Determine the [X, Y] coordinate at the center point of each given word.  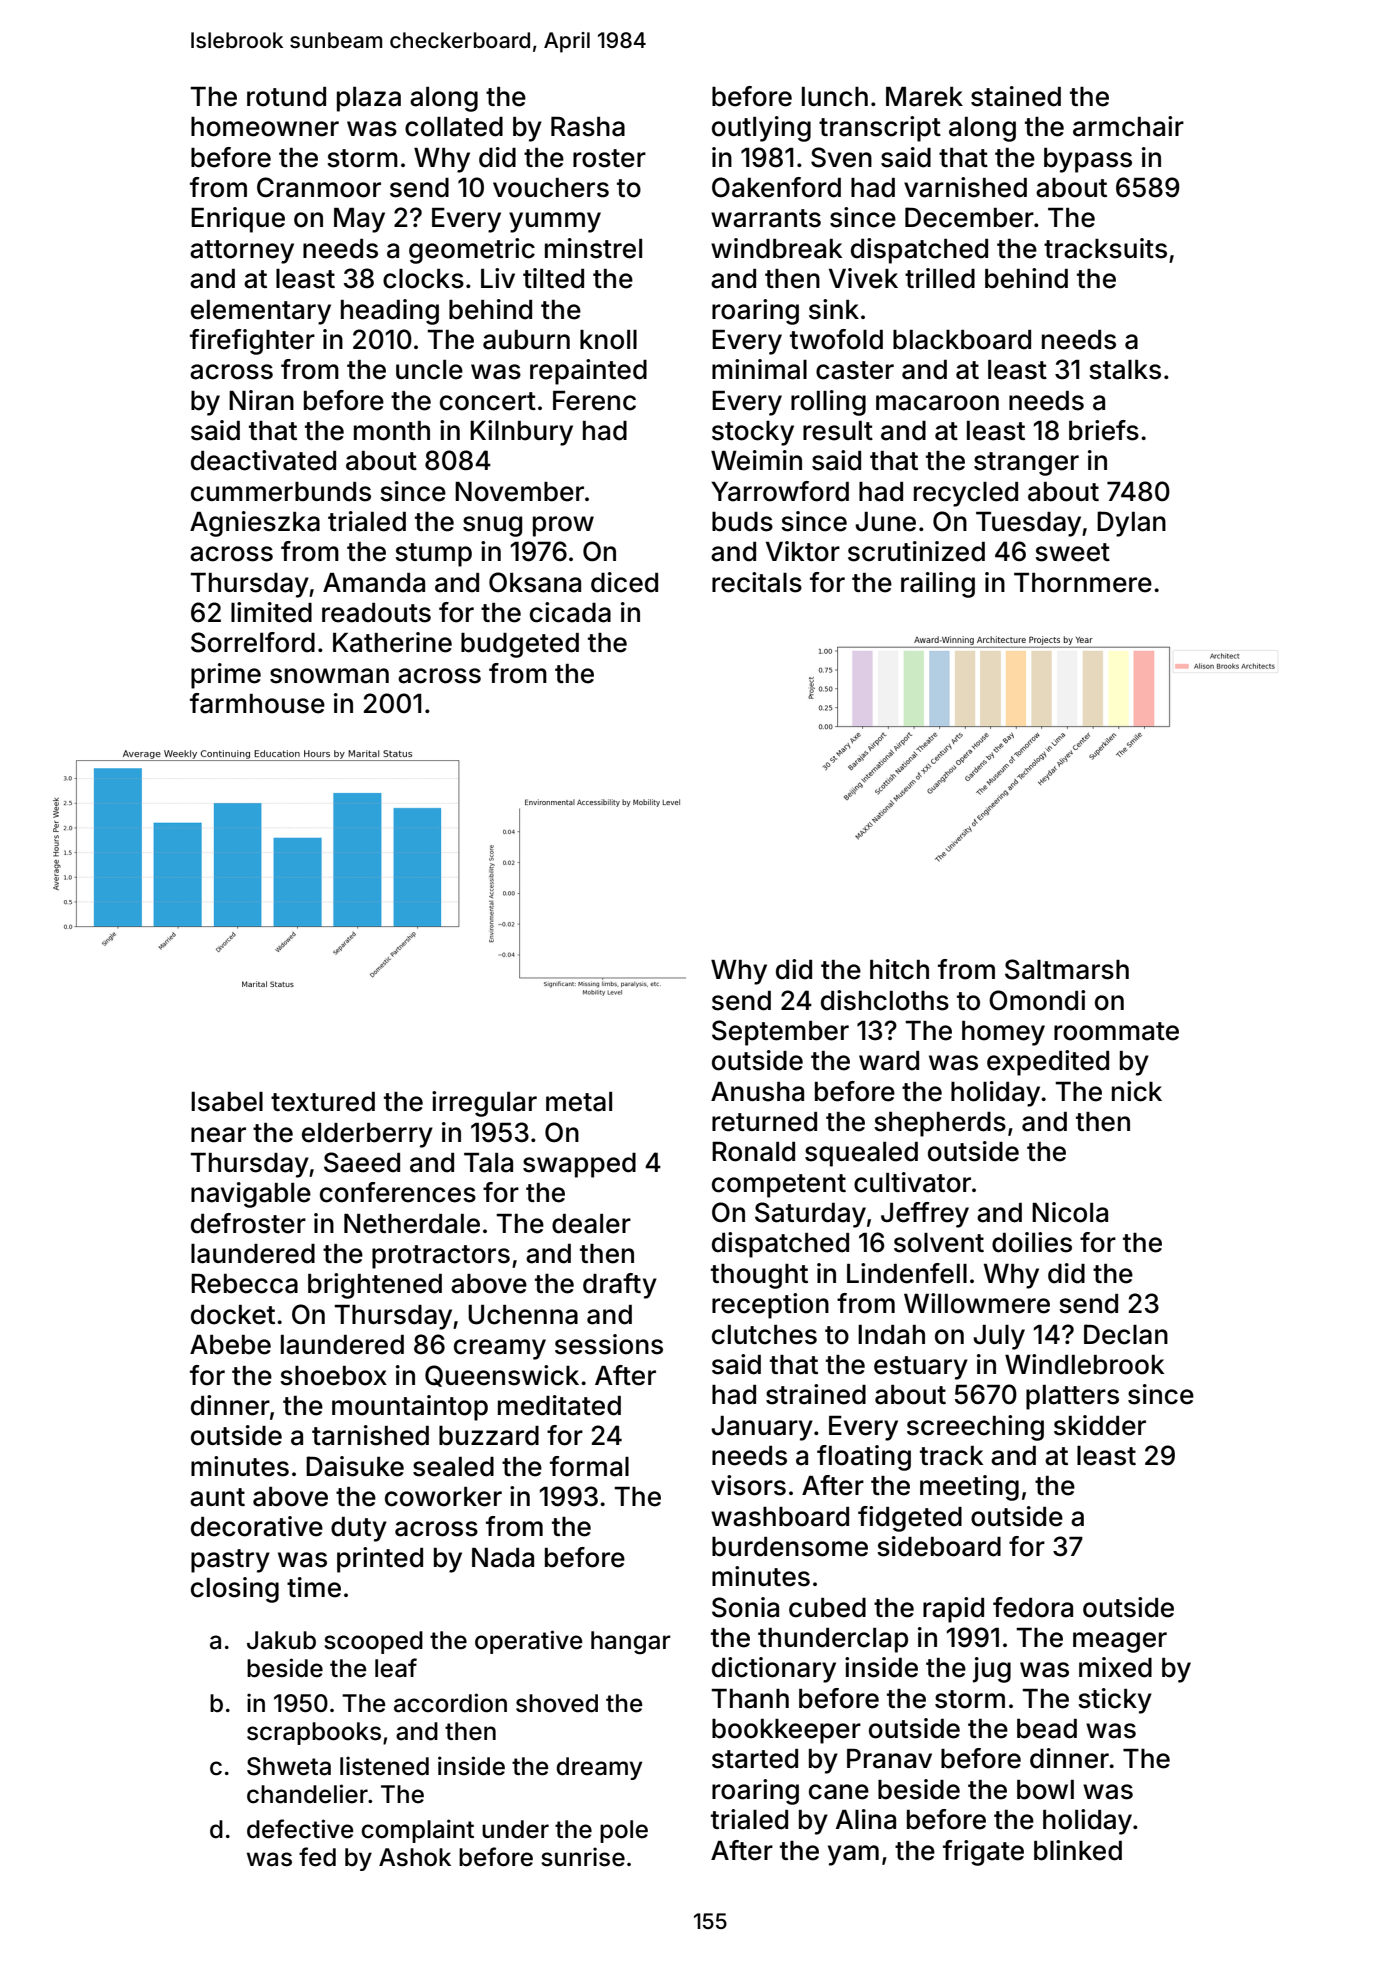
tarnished [370, 1435]
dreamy [599, 1768]
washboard [780, 1517]
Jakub [281, 1640]
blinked [1078, 1850]
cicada [570, 612]
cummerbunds [281, 492]
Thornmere [1083, 583]
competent [779, 1186]
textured [323, 1102]
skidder [1100, 1425]
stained [1016, 96]
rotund [286, 97]
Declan [1126, 1334]
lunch [835, 97]
